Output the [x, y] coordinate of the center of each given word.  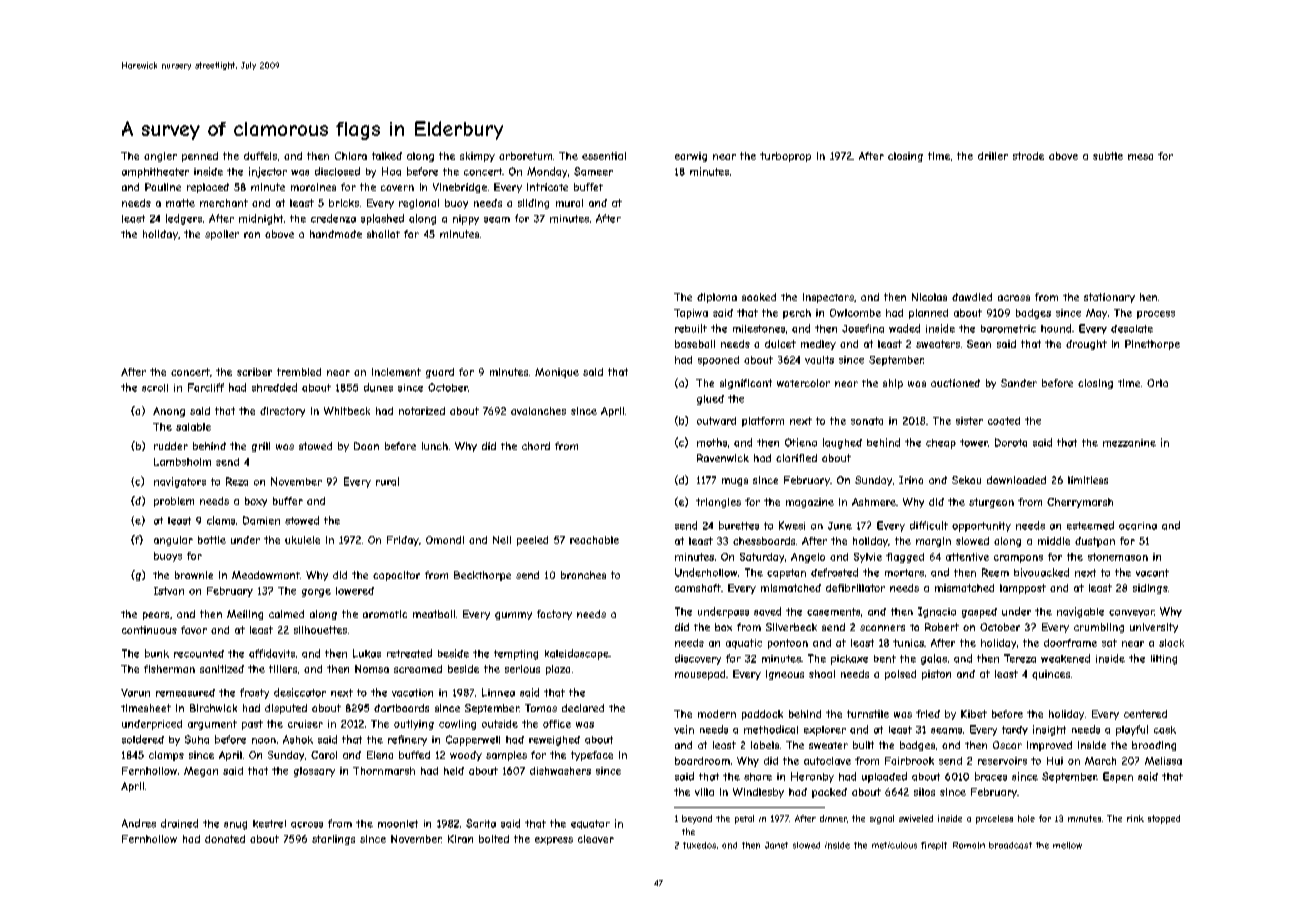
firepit [934, 846]
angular [173, 541]
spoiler [222, 235]
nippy [466, 220]
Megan [201, 772]
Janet [776, 845]
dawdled [972, 297]
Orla [1157, 383]
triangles [718, 503]
